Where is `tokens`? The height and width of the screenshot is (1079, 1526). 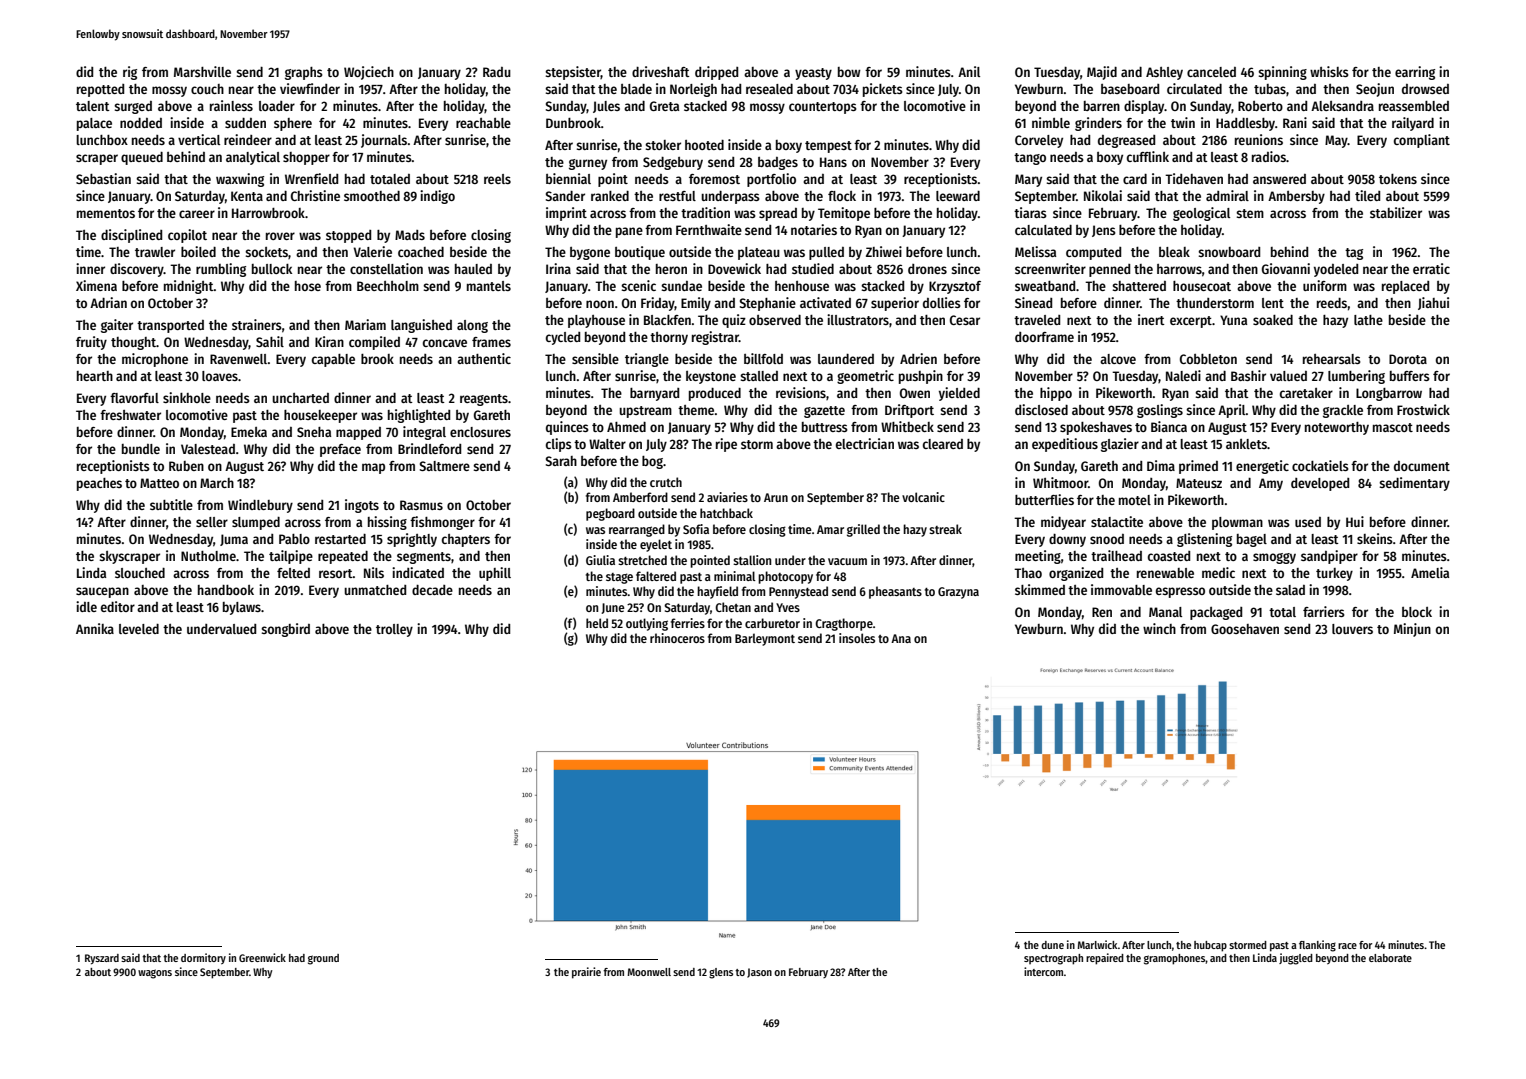
tokens is located at coordinates (1398, 179).
